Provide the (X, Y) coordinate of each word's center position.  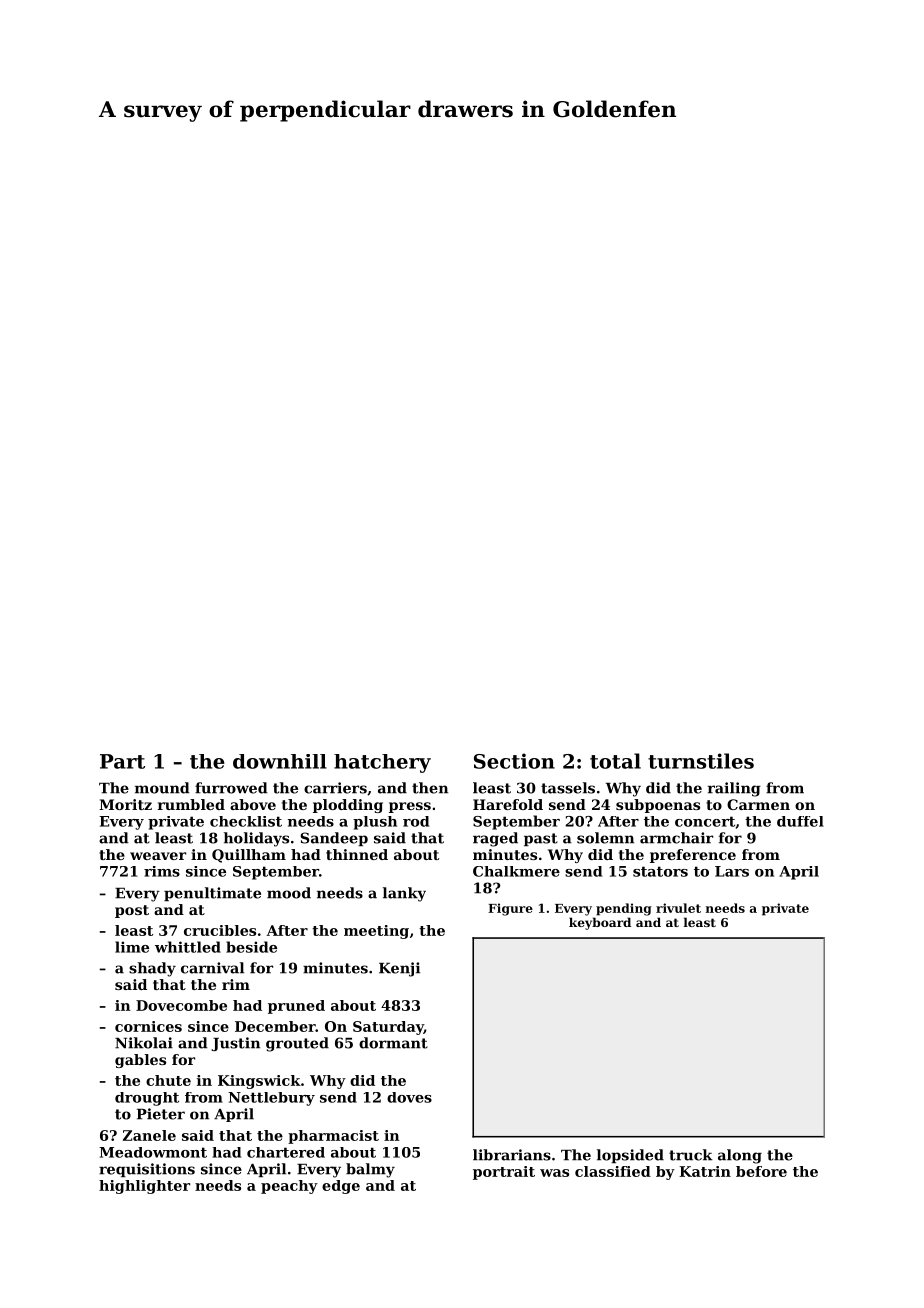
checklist (246, 821)
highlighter (144, 1187)
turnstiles (701, 761)
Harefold (508, 804)
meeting (376, 932)
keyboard (600, 923)
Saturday (388, 1028)
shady (152, 969)
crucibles (220, 930)
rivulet (678, 908)
